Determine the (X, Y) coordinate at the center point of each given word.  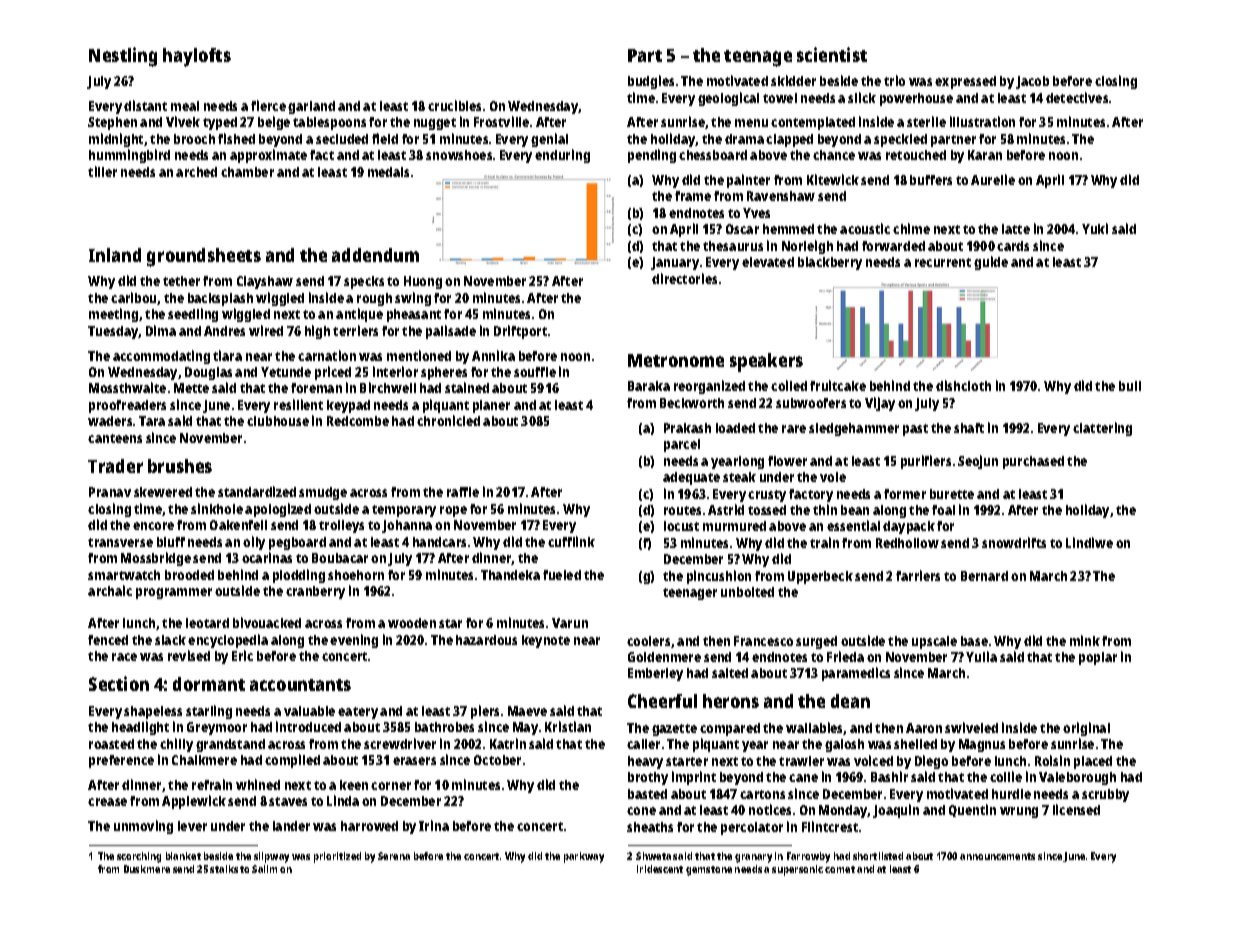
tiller (102, 171)
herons (731, 701)
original (1086, 729)
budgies (651, 82)
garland (311, 107)
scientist (832, 54)
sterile (926, 121)
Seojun (978, 462)
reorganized (709, 387)
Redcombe (358, 421)
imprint (694, 778)
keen (354, 785)
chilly (176, 745)
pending (652, 156)
